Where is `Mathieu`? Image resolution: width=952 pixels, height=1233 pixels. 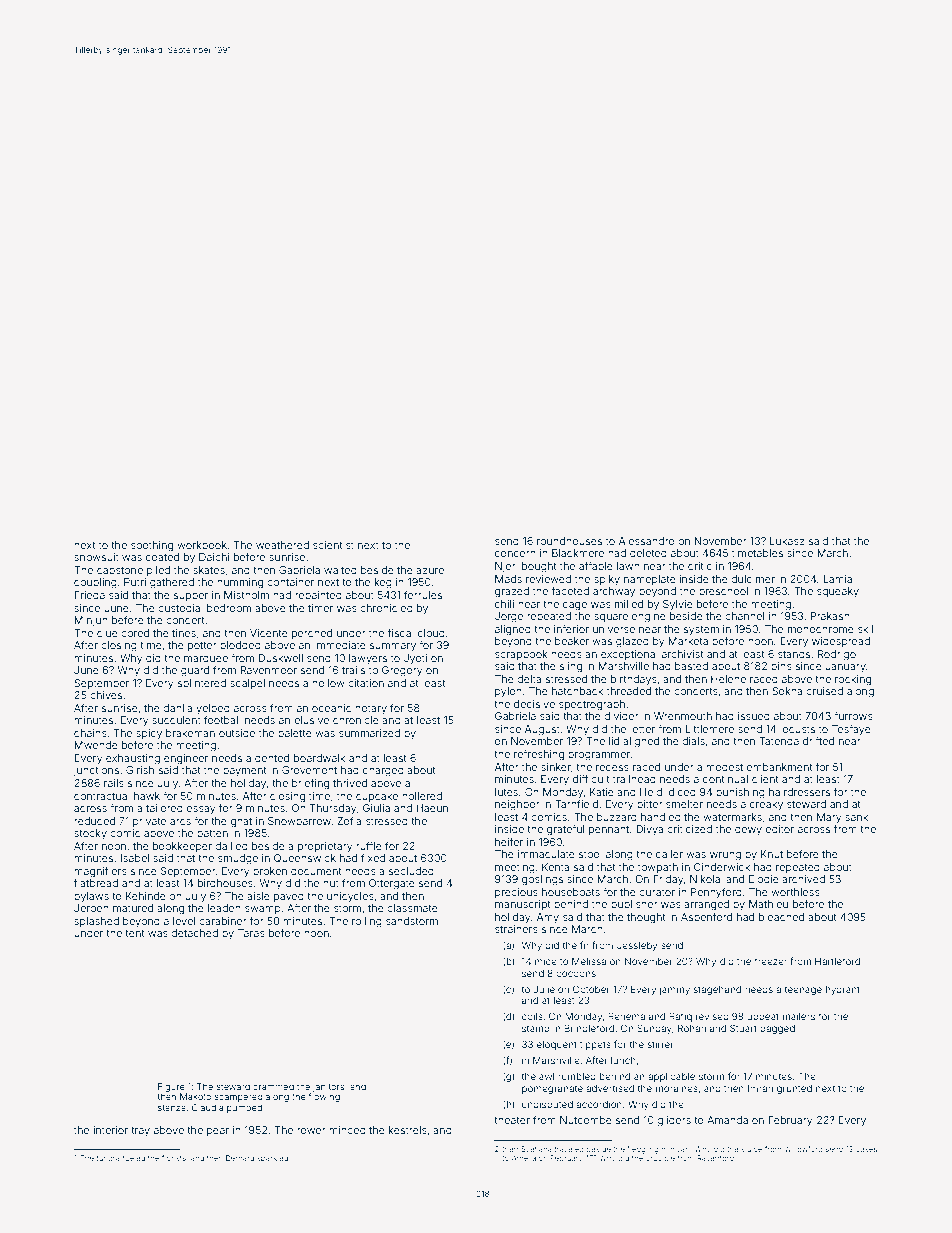
Mathieu is located at coordinates (768, 904).
